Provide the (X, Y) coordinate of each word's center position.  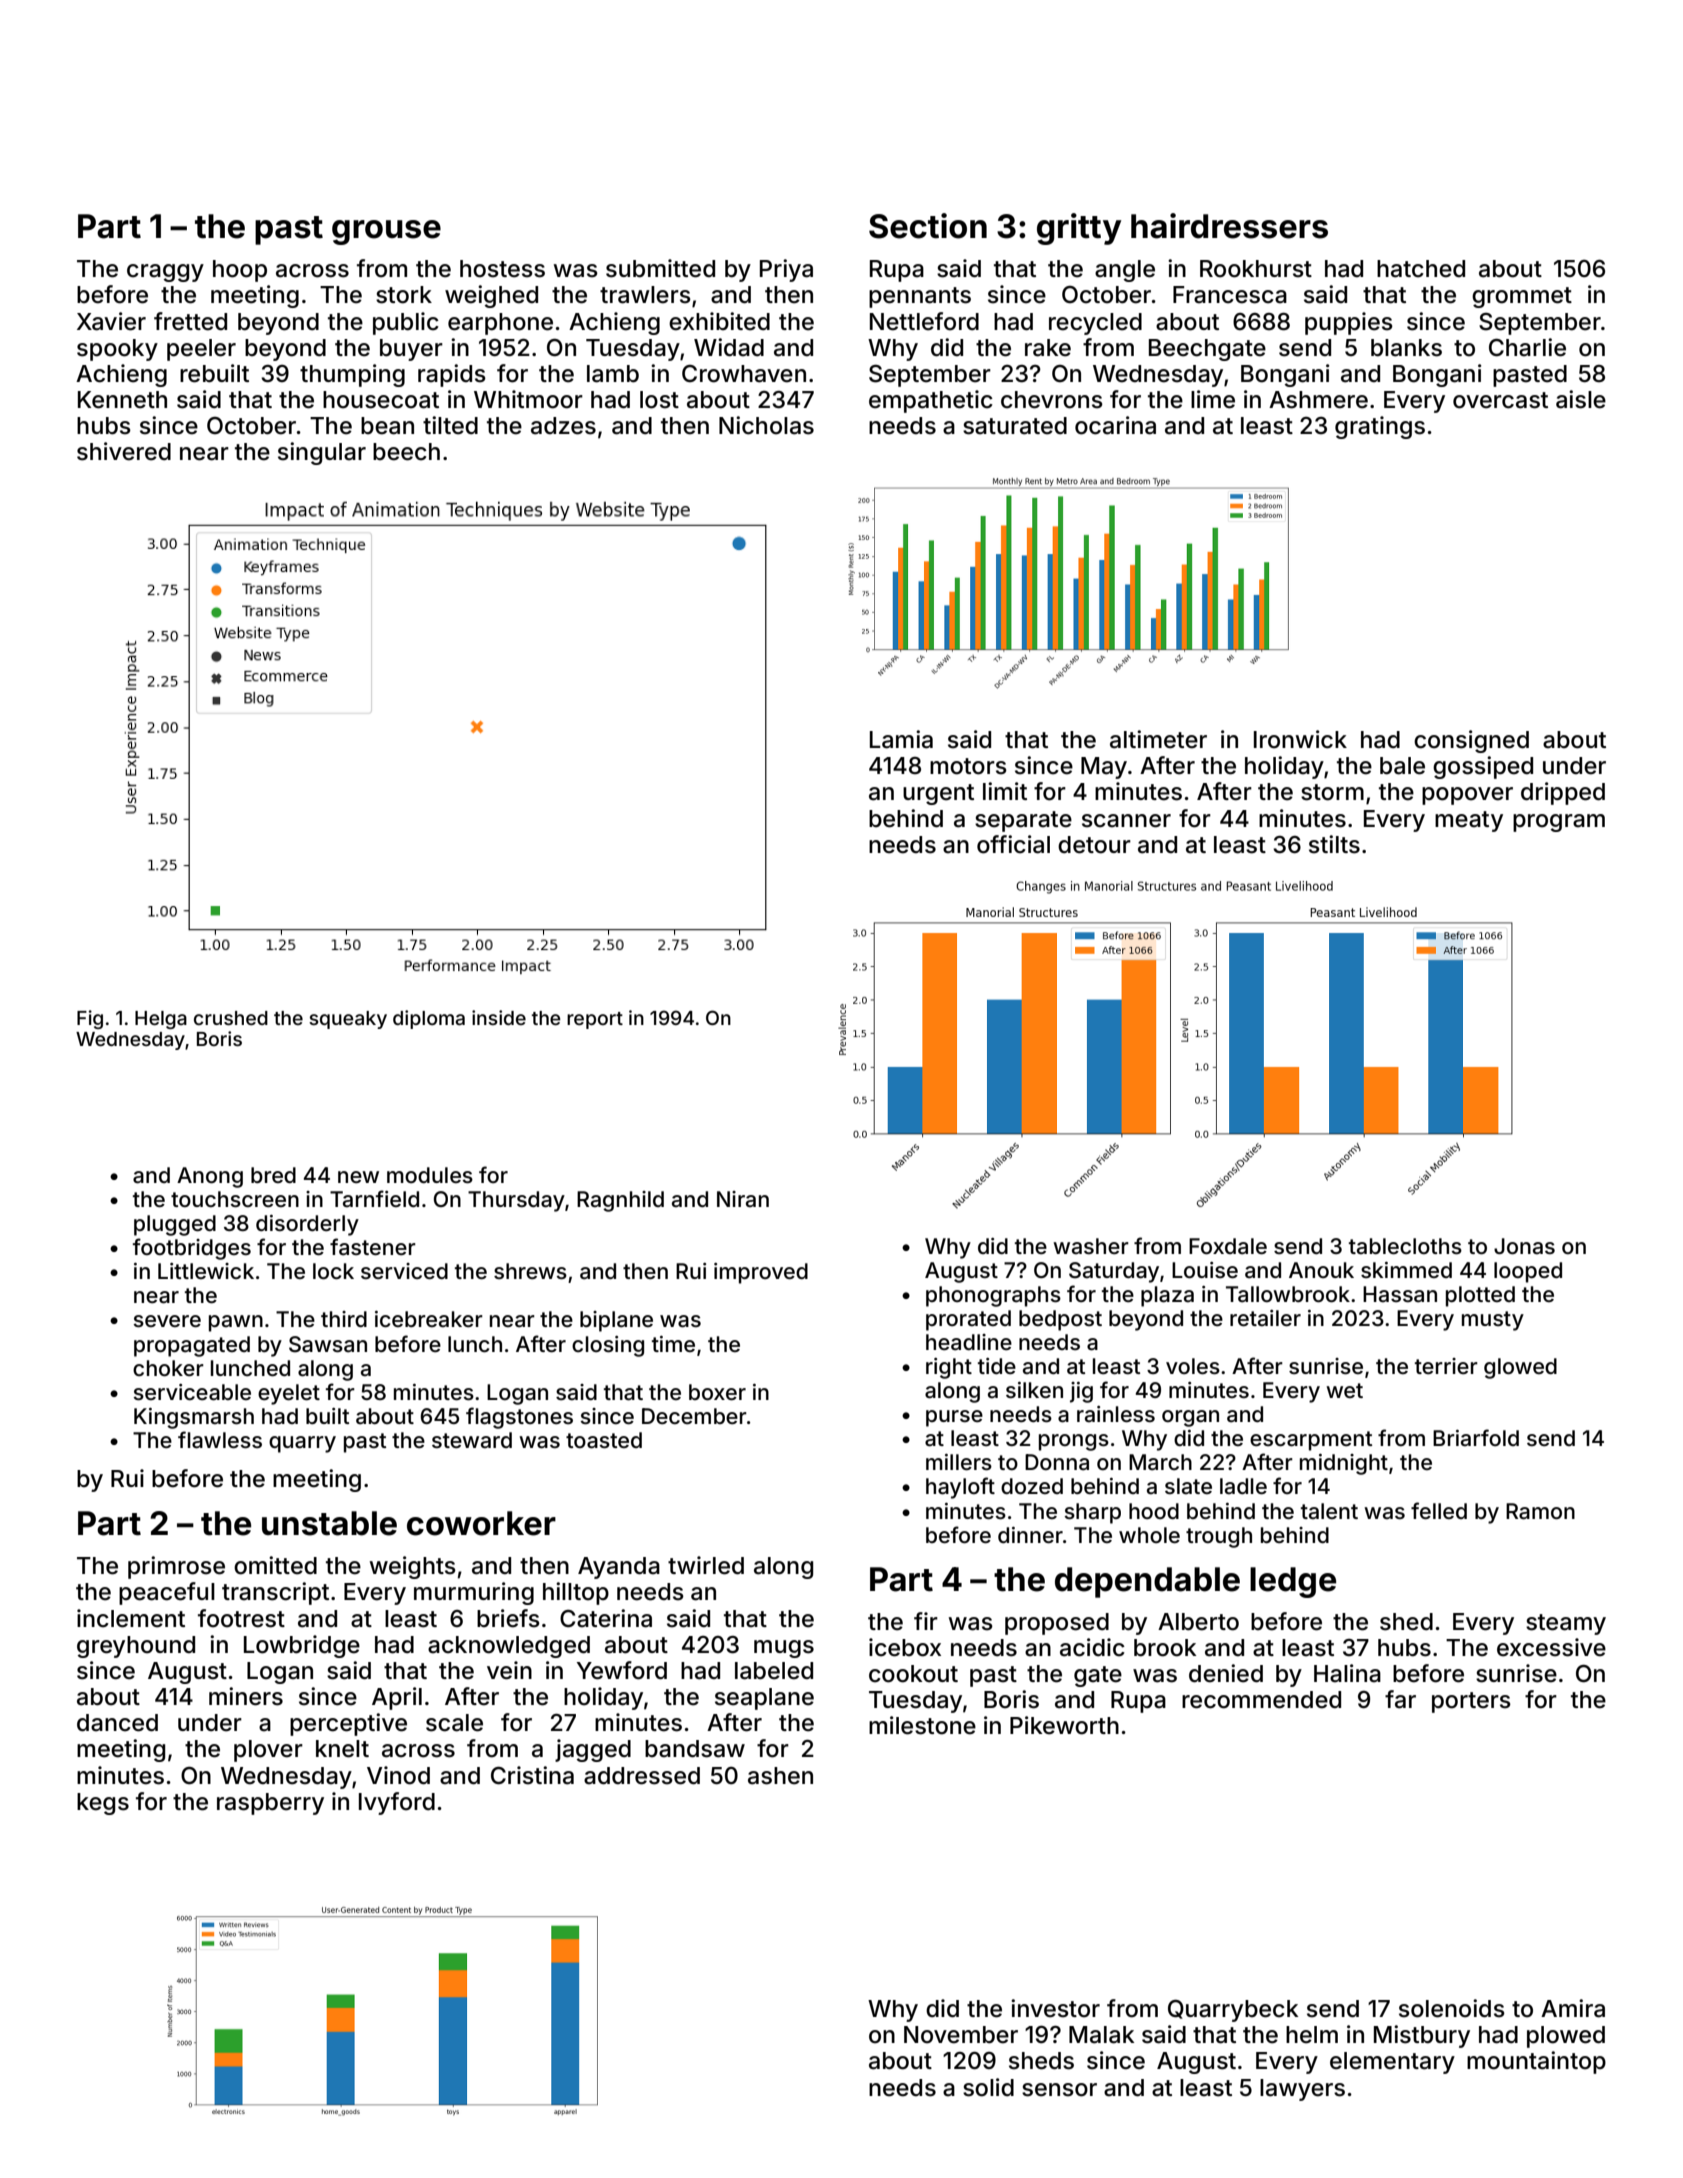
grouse (386, 232)
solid (988, 2087)
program (1559, 823)
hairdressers (1229, 226)
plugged (175, 1225)
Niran (743, 1199)
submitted (660, 268)
